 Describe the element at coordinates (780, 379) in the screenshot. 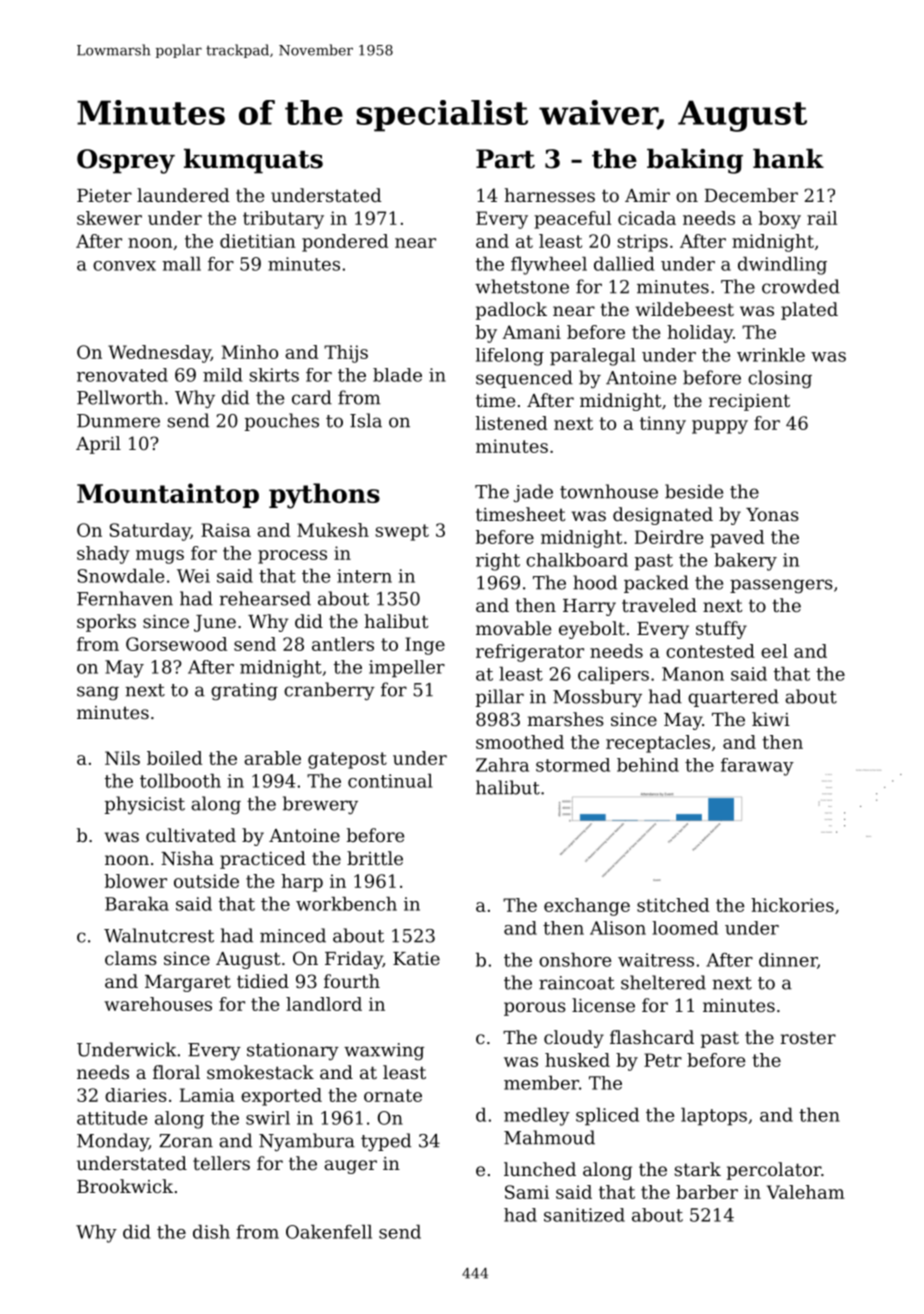

I see `closing` at that location.
